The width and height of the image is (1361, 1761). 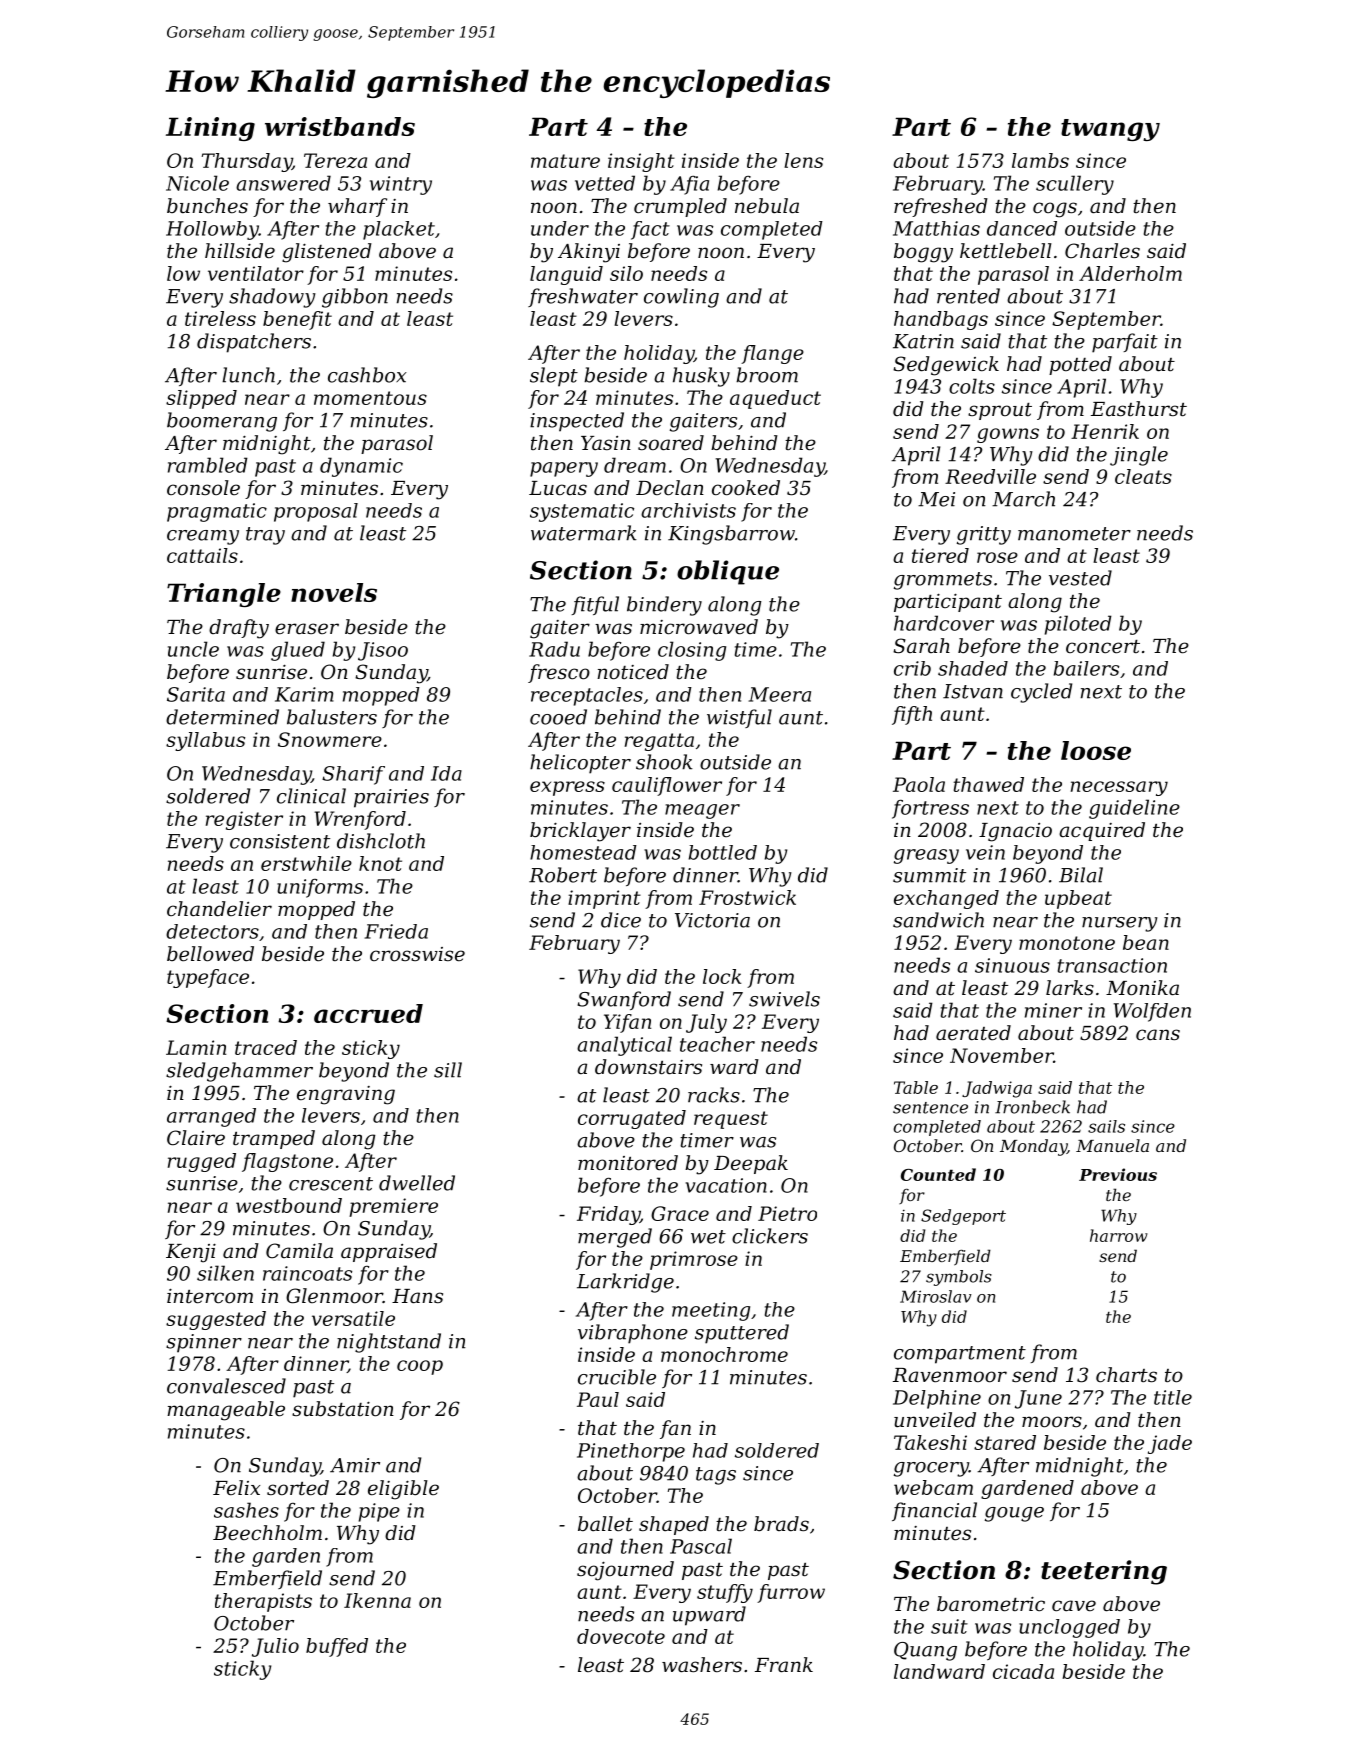 What do you see at coordinates (803, 160) in the image?
I see `lens` at bounding box center [803, 160].
